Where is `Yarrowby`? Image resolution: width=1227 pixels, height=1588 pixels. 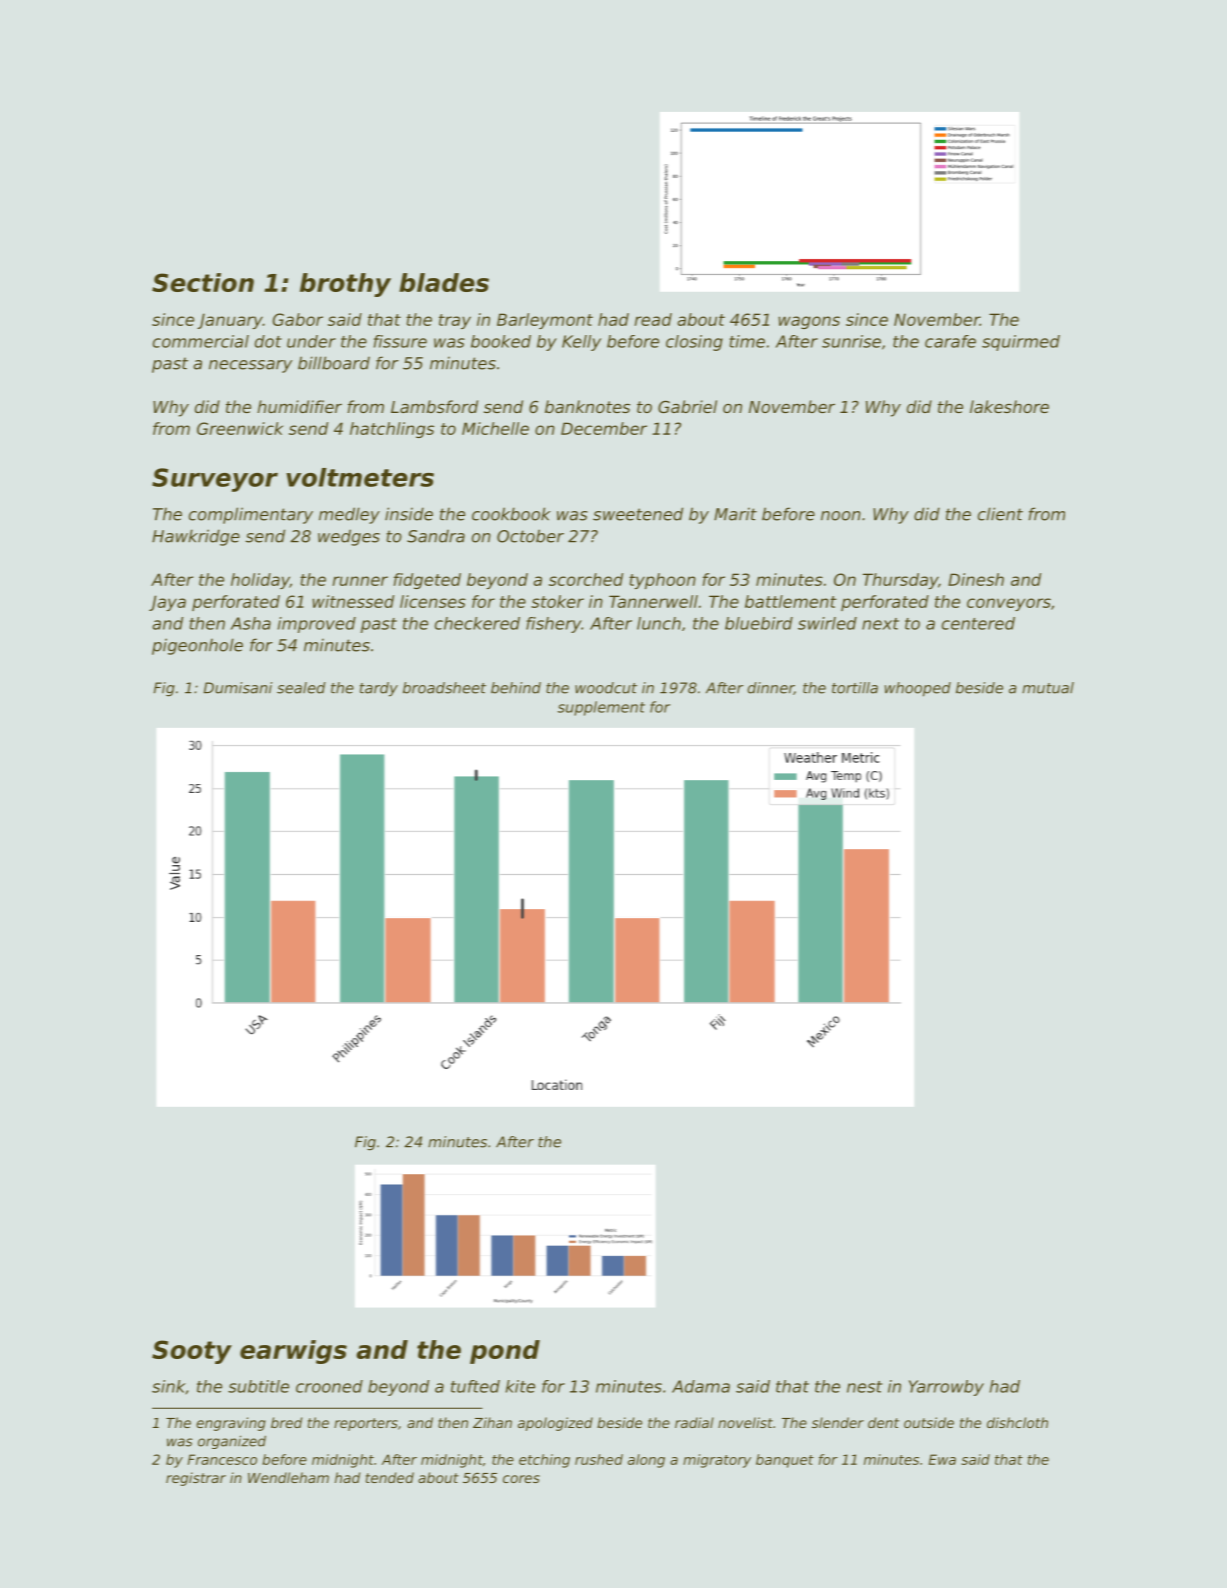
Yarrowby is located at coordinates (946, 1388).
